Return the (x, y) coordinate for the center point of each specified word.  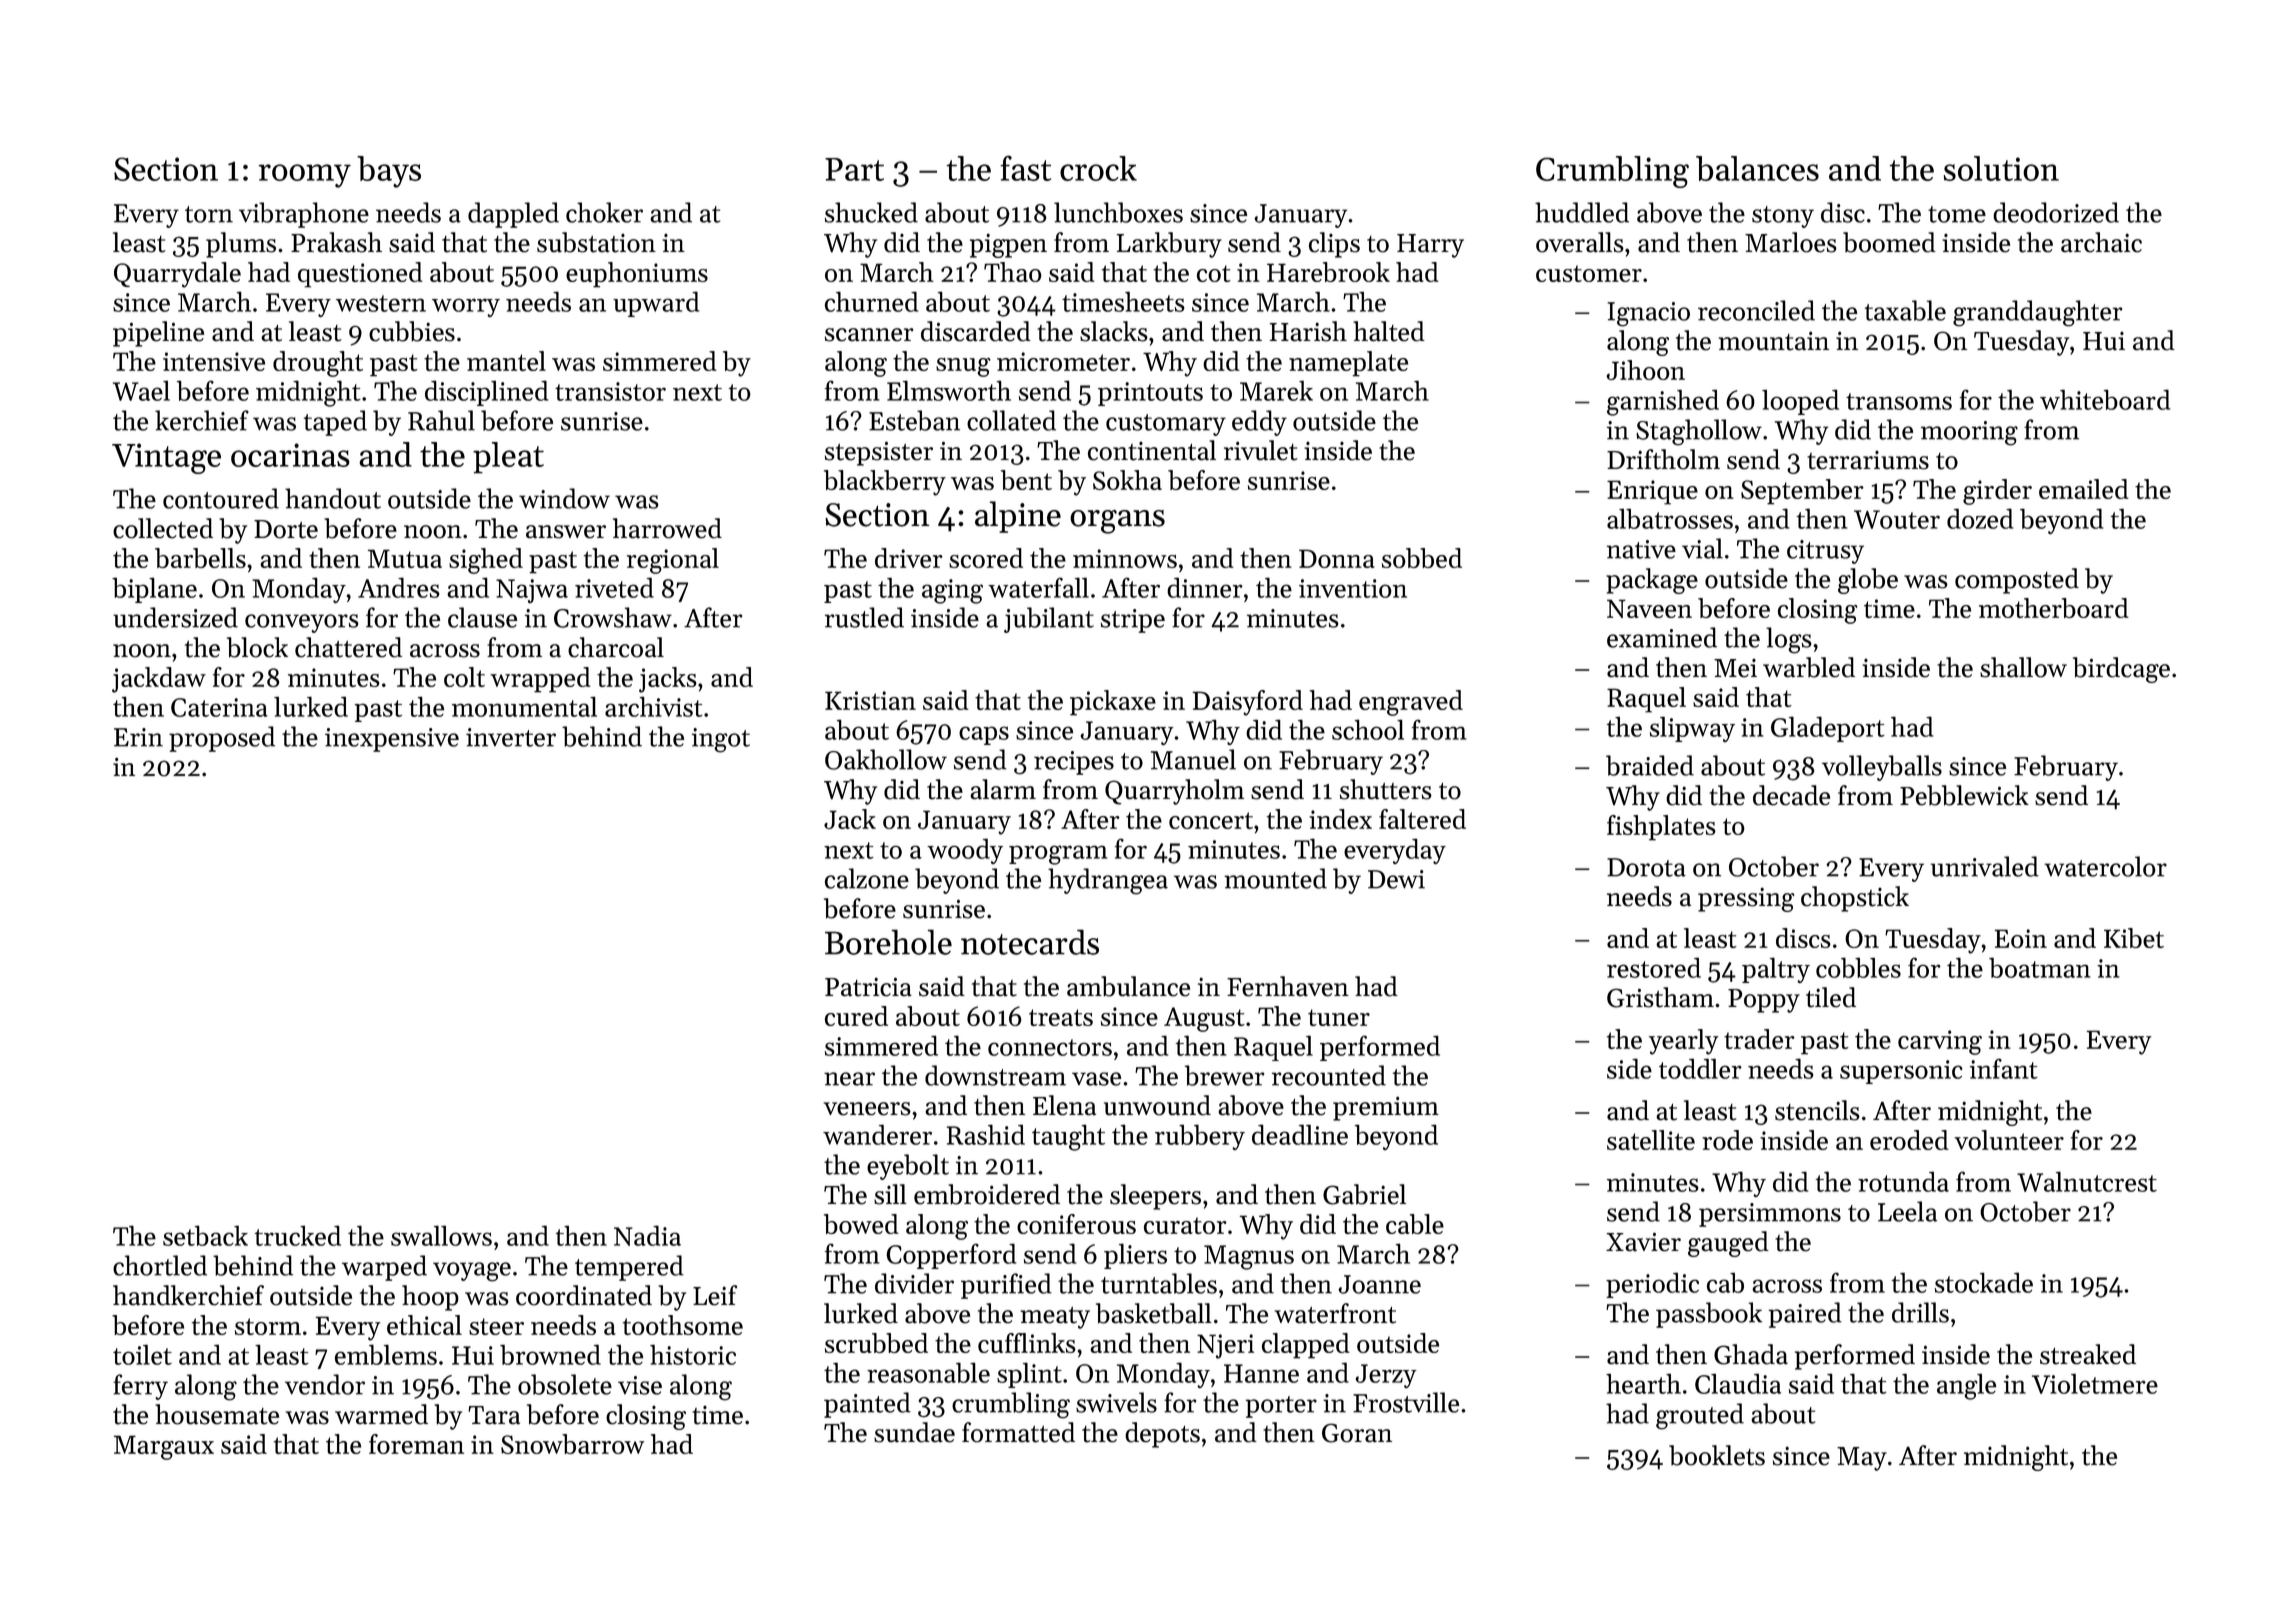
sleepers (1155, 1197)
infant (2004, 1068)
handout (333, 498)
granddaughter (2037, 313)
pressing (1746, 899)
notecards (1030, 942)
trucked (298, 1235)
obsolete (565, 1384)
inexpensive (392, 740)
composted (2017, 581)
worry (466, 307)
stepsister (879, 453)
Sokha (1127, 480)
